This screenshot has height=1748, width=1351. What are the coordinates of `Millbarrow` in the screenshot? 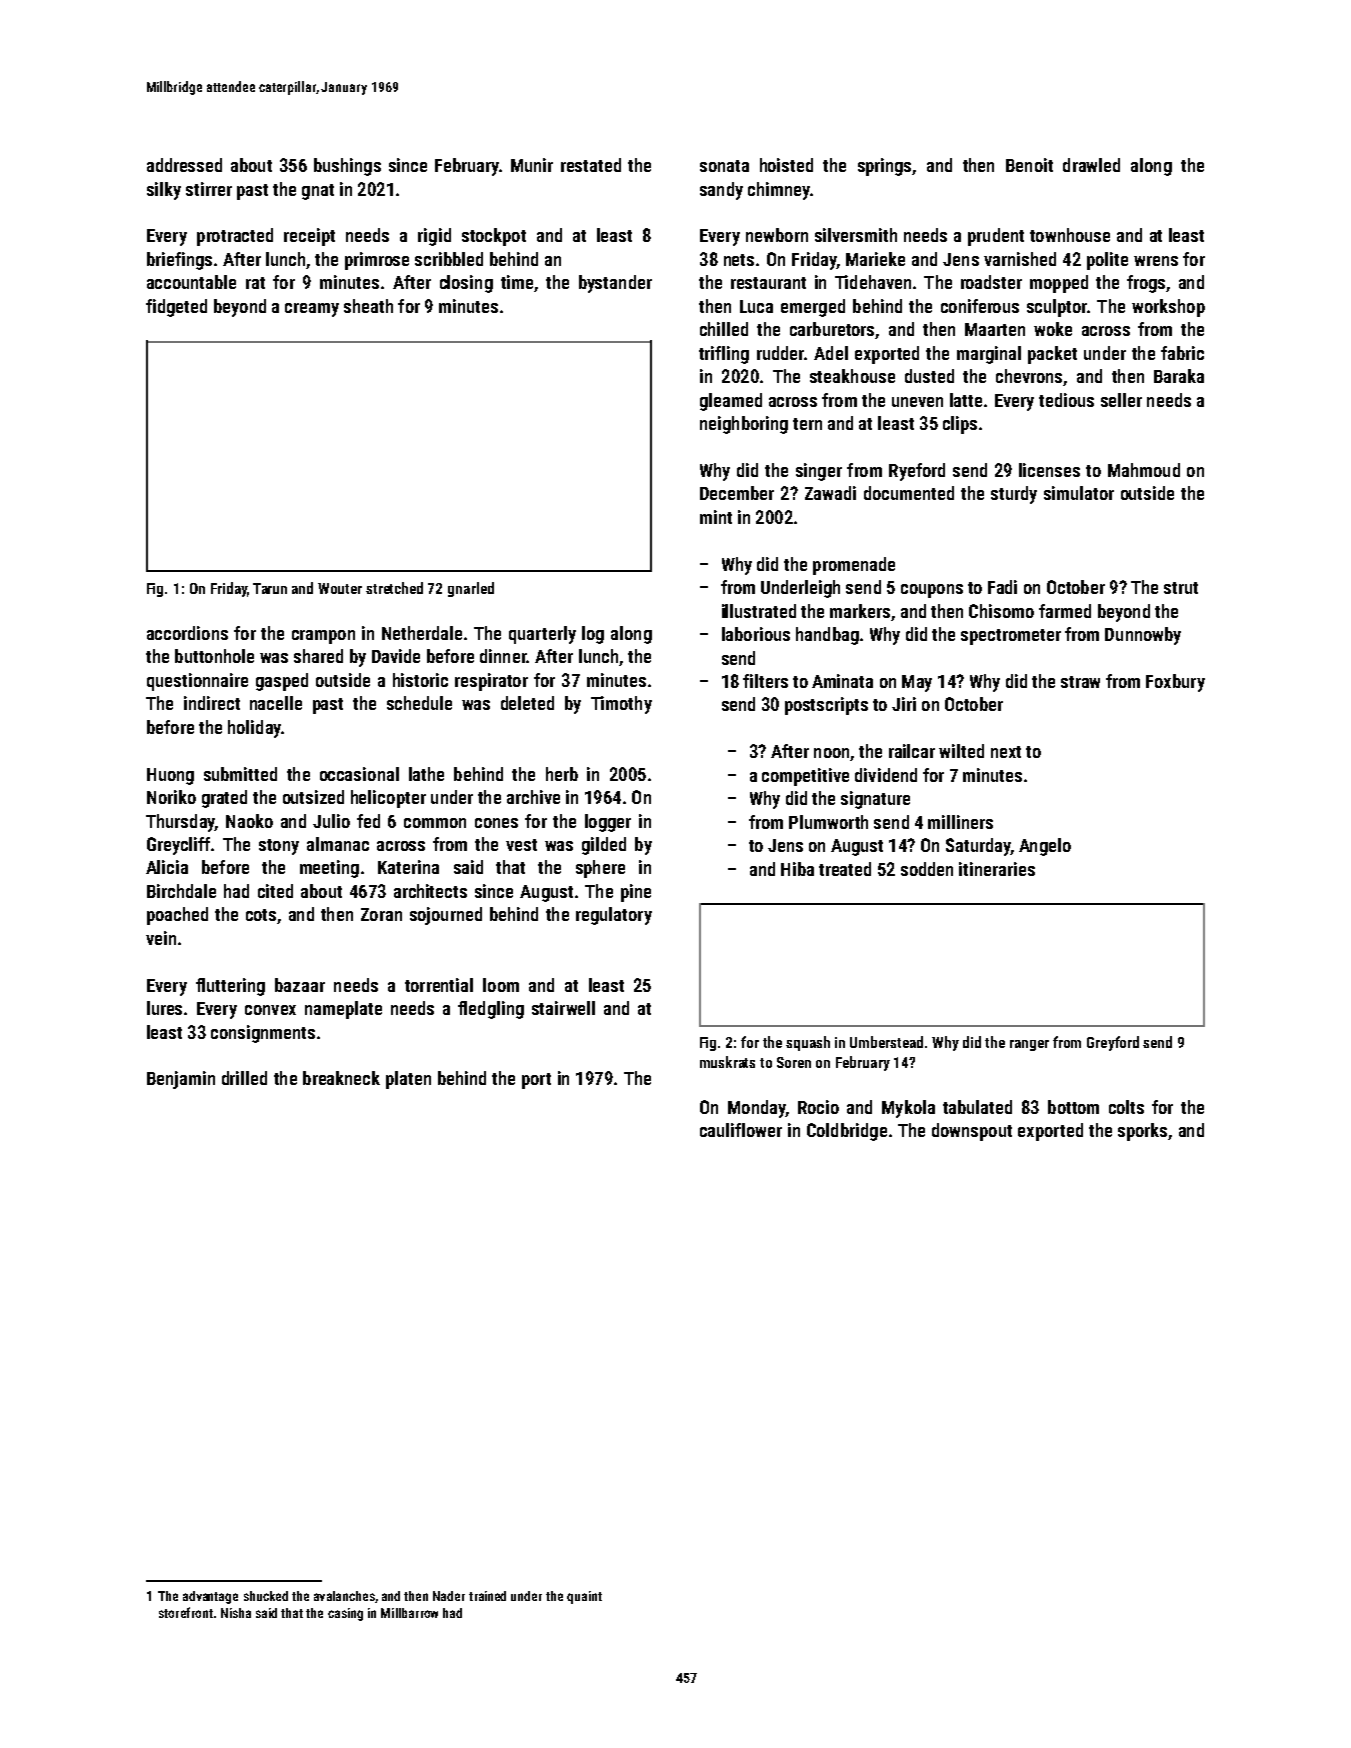 It's located at (409, 1613).
